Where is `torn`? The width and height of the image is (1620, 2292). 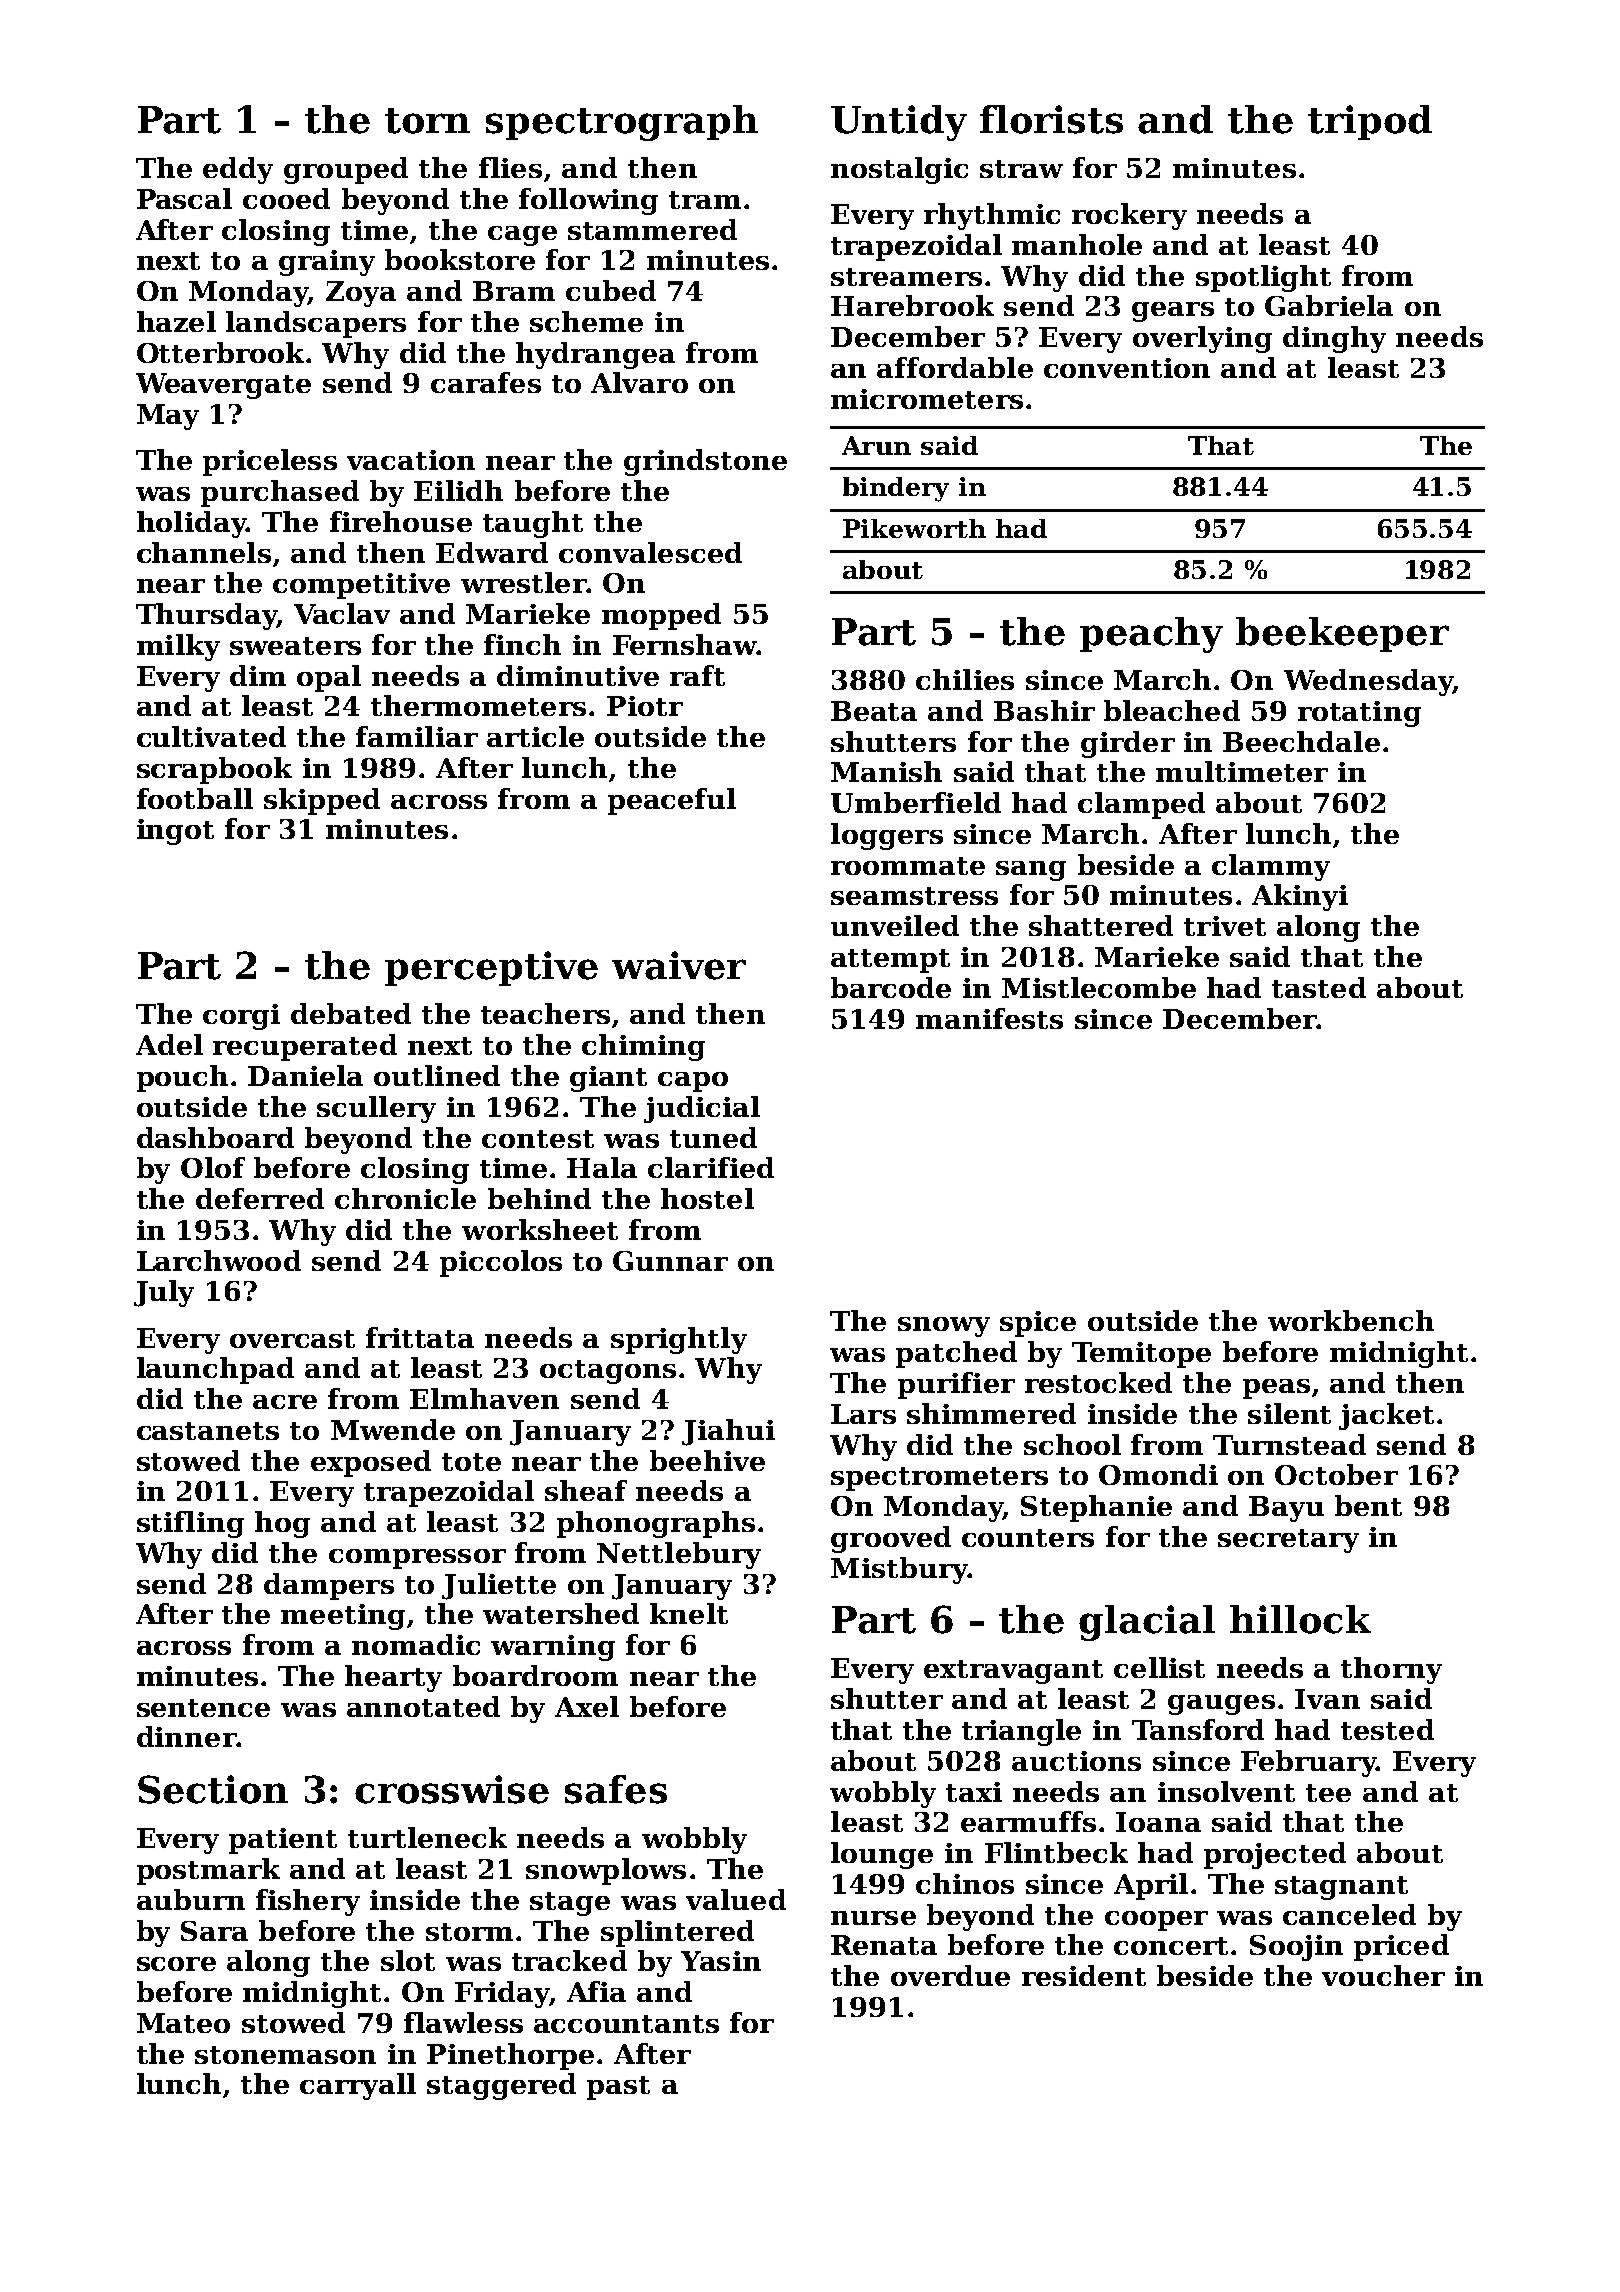
torn is located at coordinates (427, 121).
